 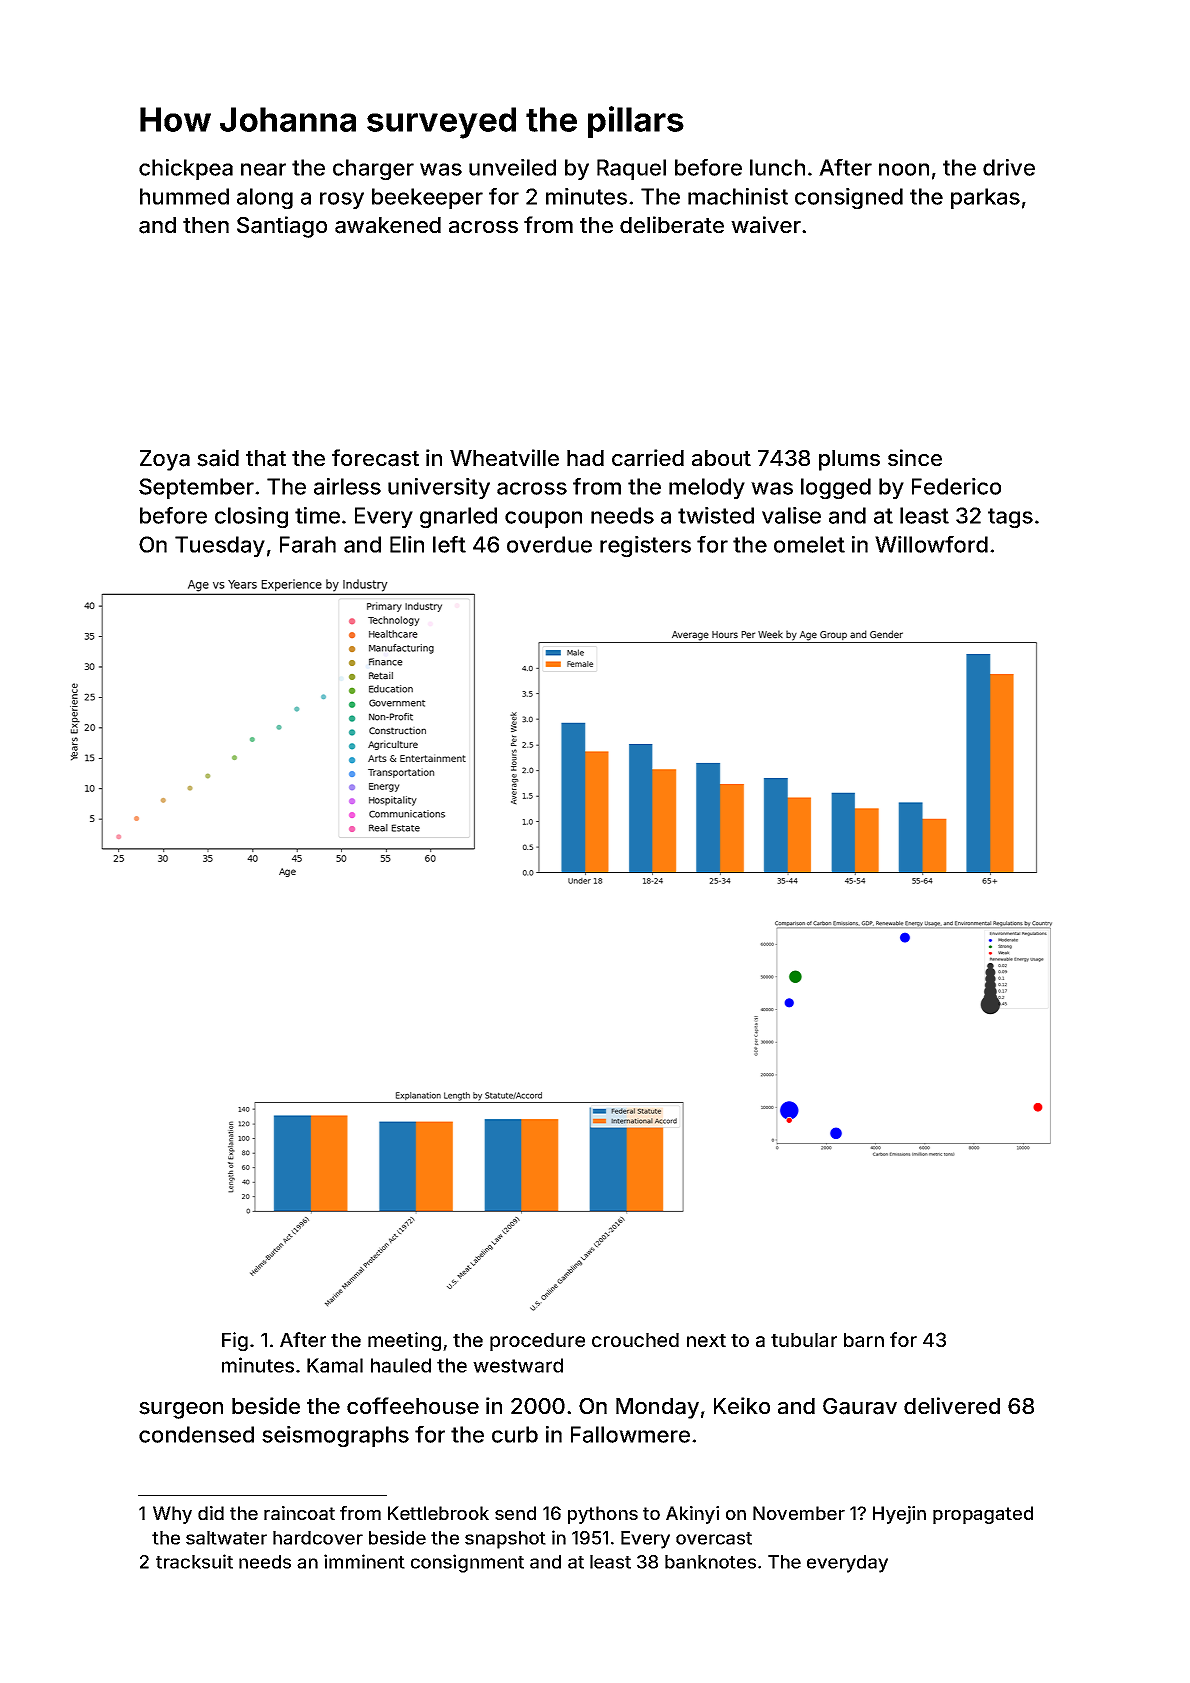 I want to click on barn, so click(x=864, y=1340).
